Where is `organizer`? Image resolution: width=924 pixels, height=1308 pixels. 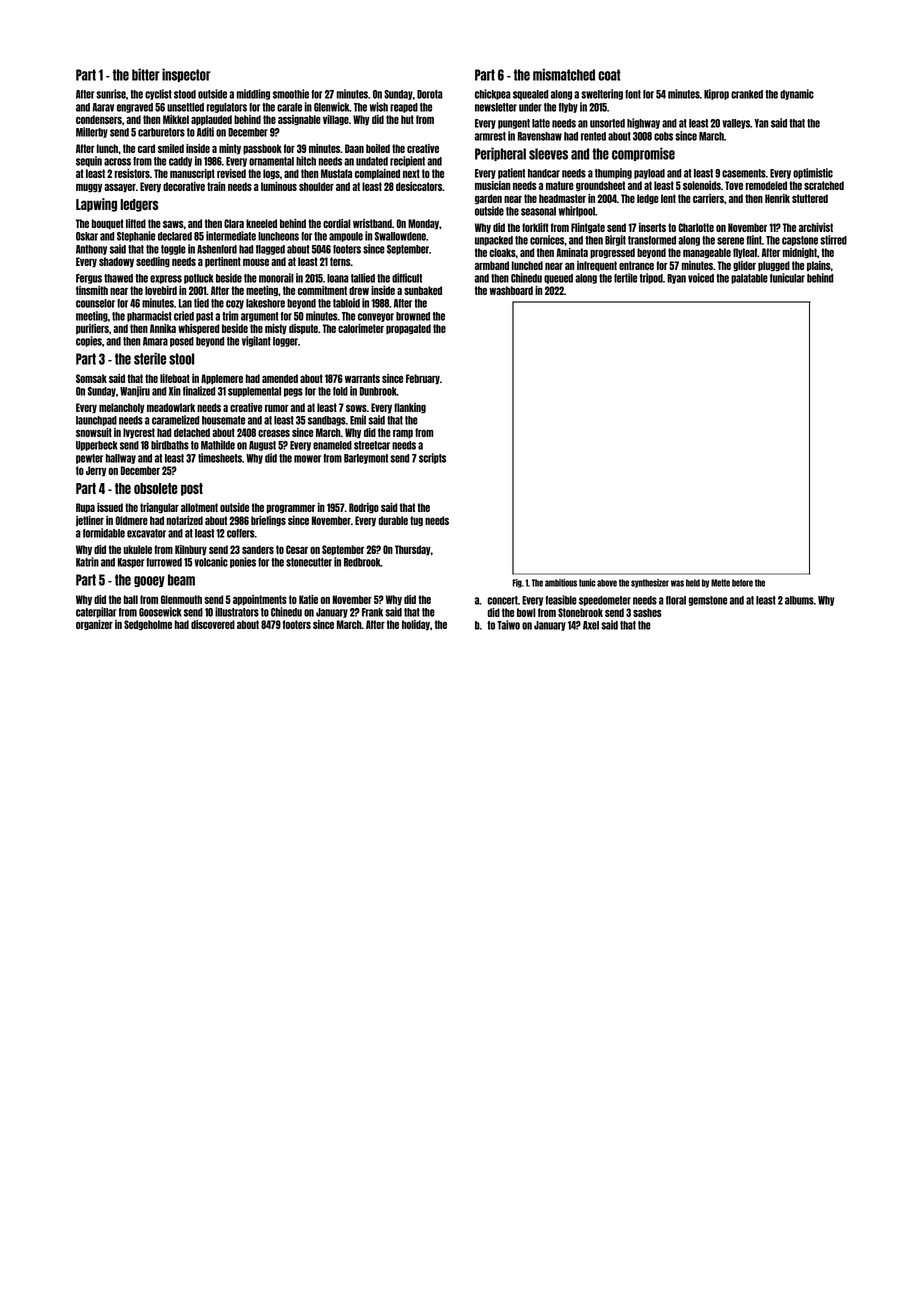
organizer is located at coordinates (94, 625).
